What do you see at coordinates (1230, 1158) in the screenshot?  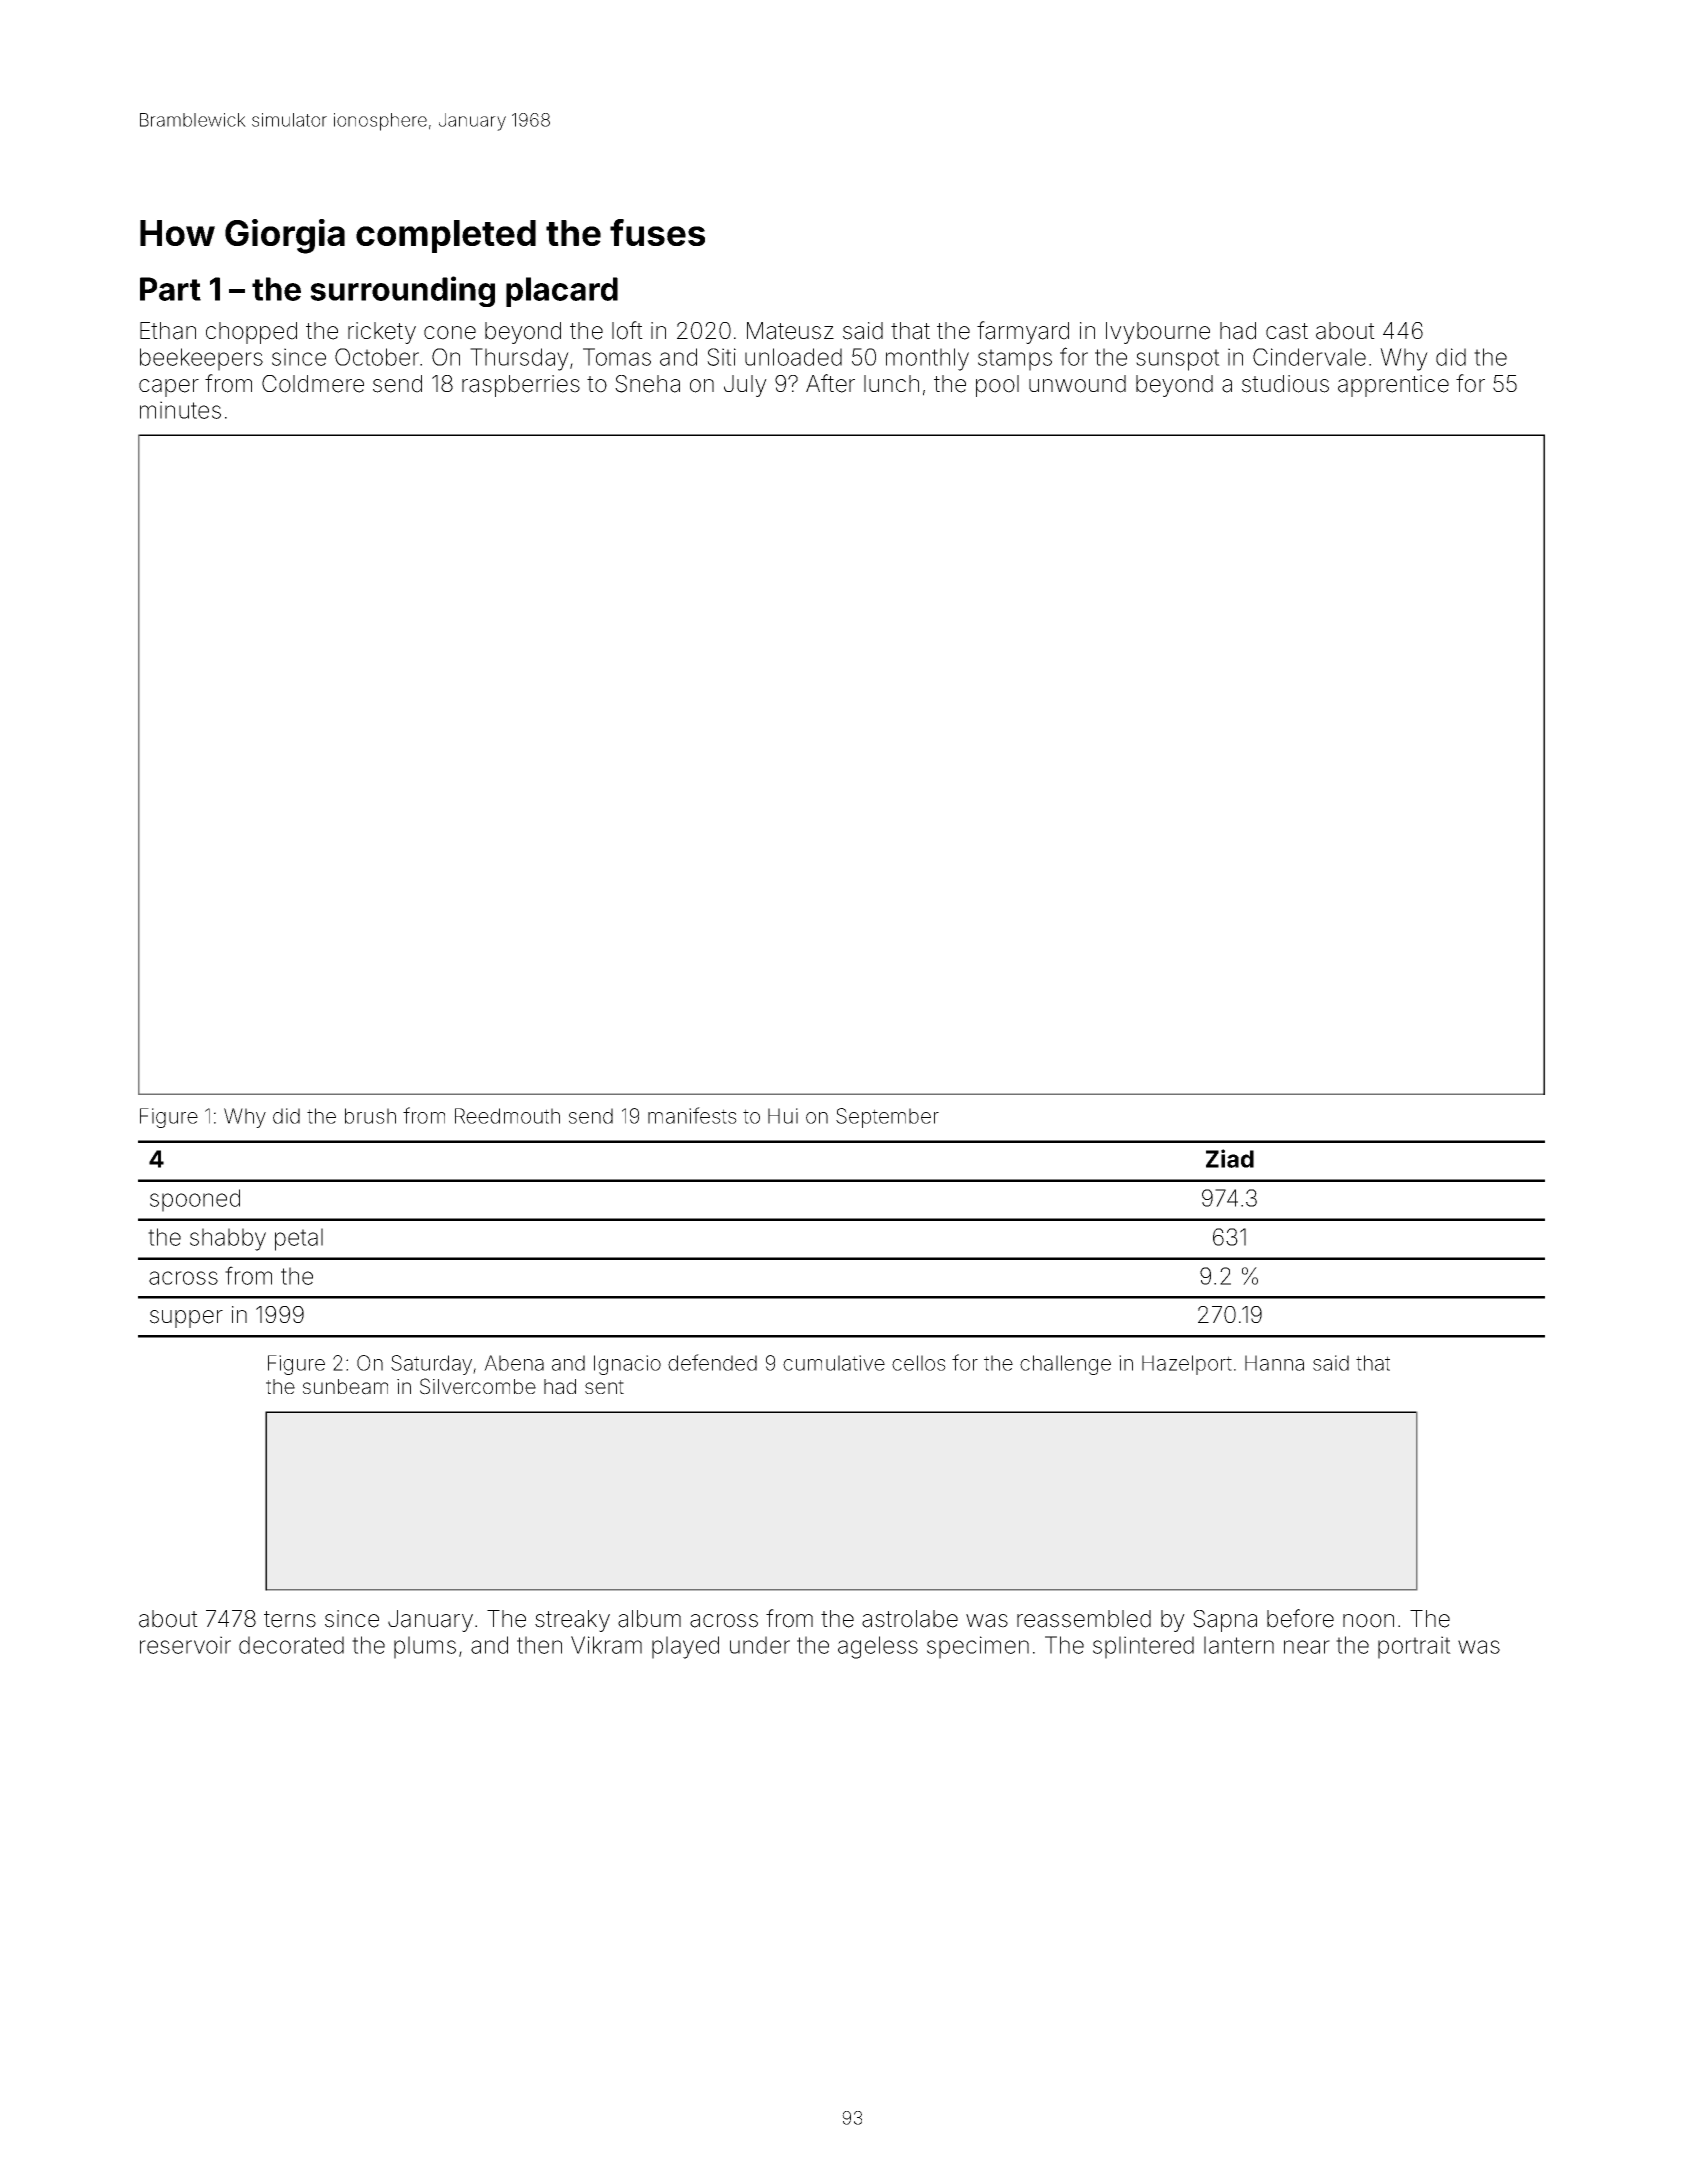 I see `Ziad` at bounding box center [1230, 1158].
